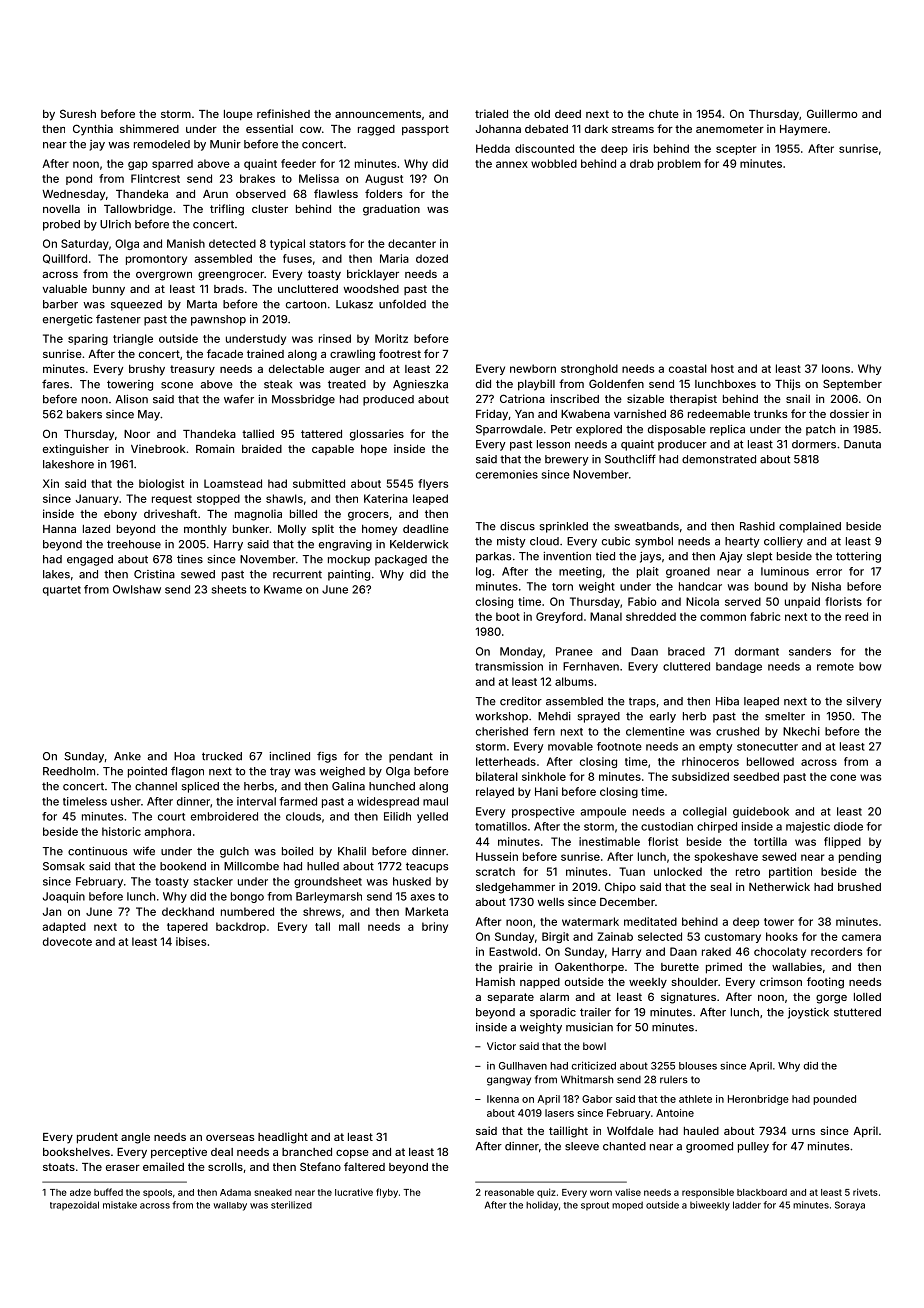 The width and height of the screenshot is (924, 1308). What do you see at coordinates (502, 731) in the screenshot?
I see `cherished` at bounding box center [502, 731].
